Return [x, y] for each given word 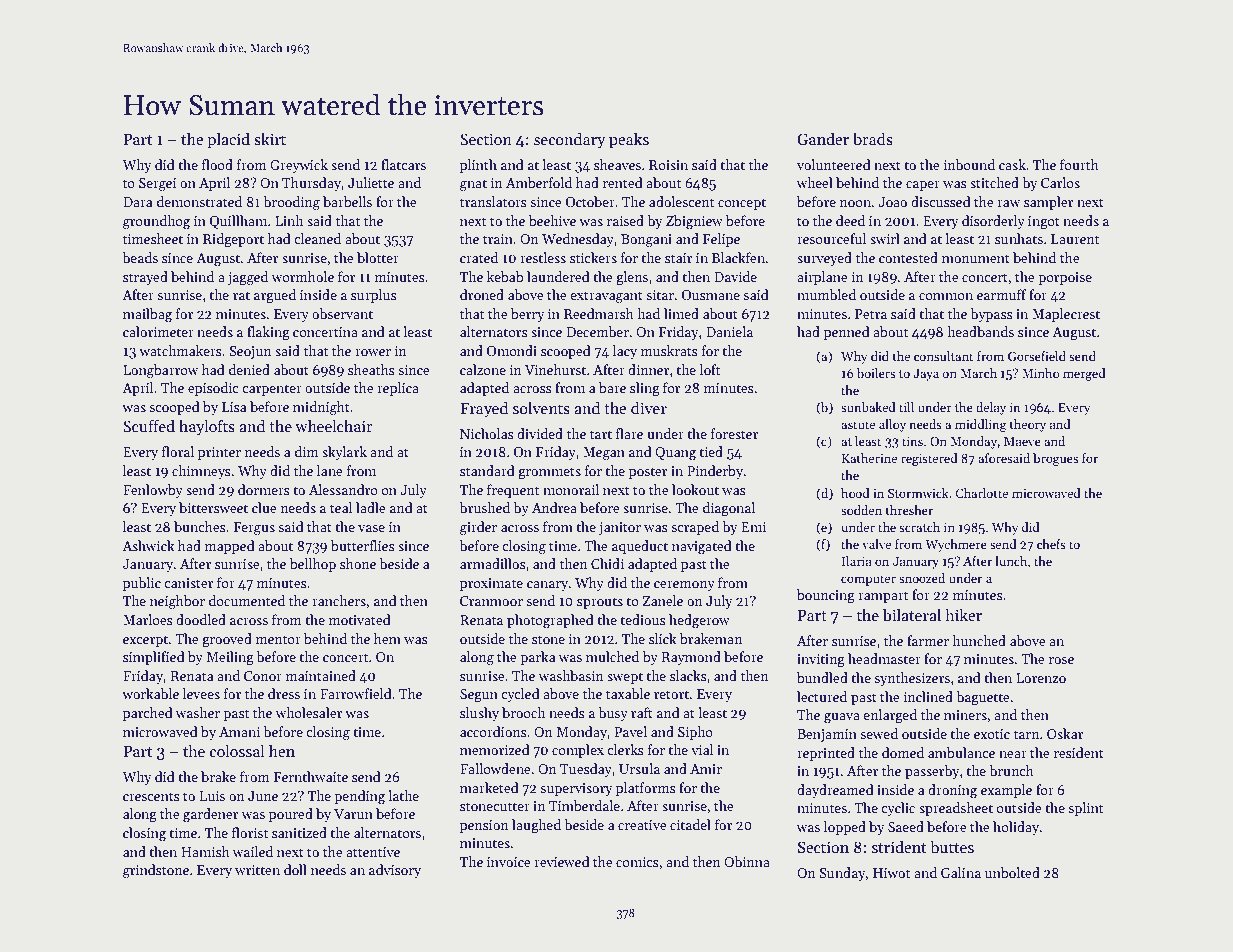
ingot [1044, 223]
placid [228, 141]
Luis [212, 796]
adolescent [681, 201]
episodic [213, 389]
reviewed [562, 861]
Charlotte [981, 493]
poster [648, 473]
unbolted [1012, 872]
